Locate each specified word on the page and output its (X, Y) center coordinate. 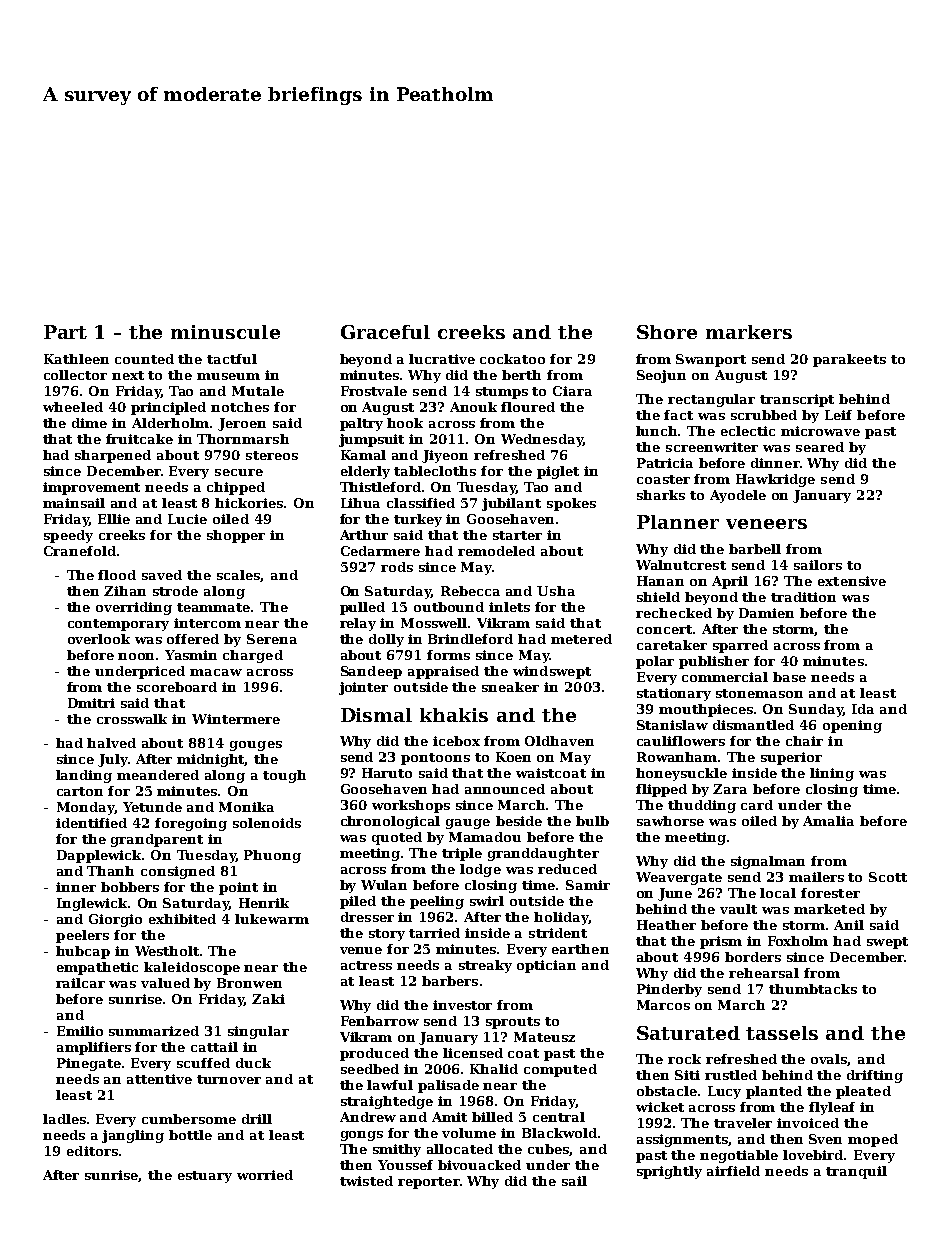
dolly (386, 640)
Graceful (385, 332)
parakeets (849, 360)
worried (265, 1175)
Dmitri (91, 703)
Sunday (816, 710)
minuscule (225, 332)
